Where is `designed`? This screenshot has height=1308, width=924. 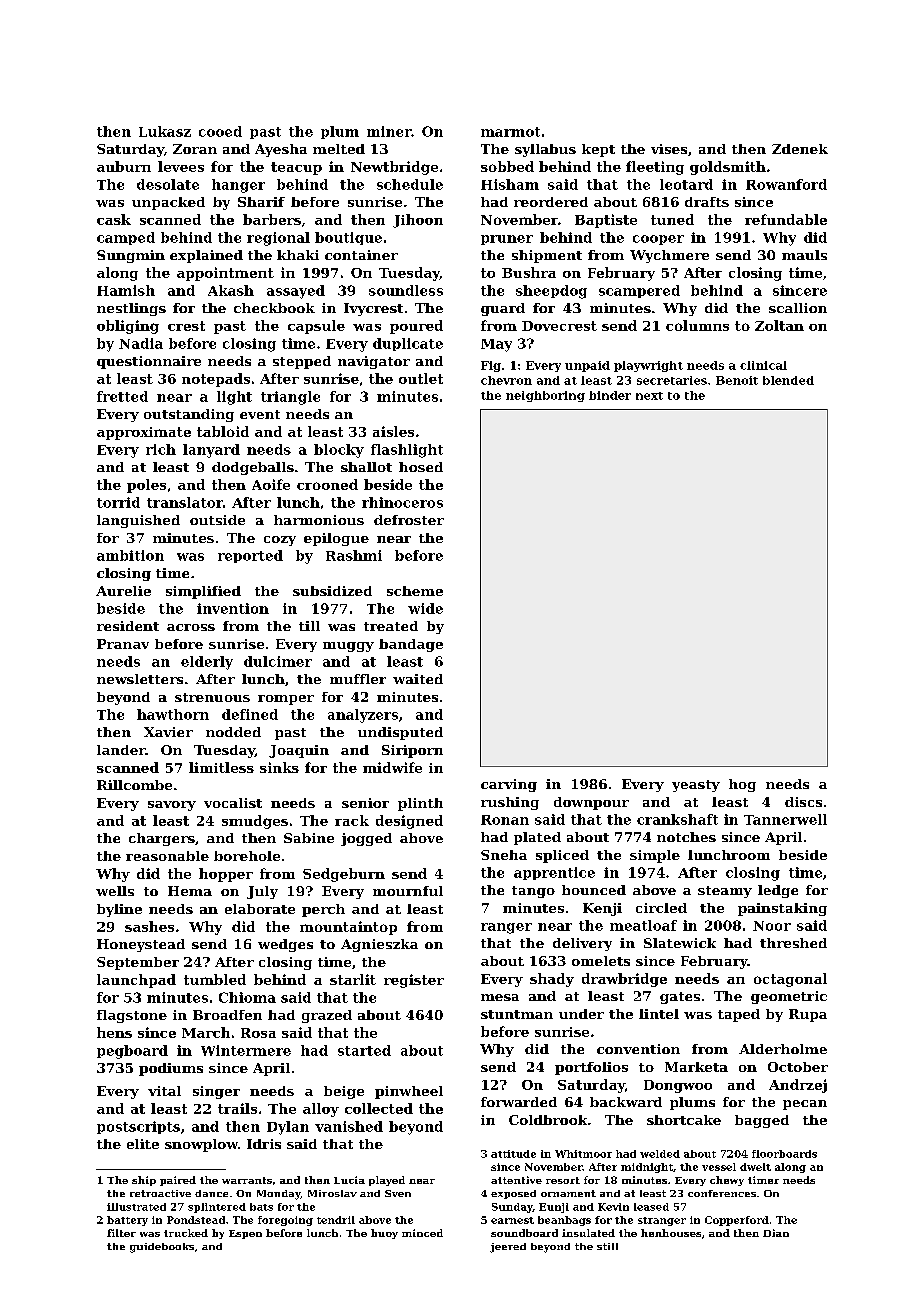
designed is located at coordinates (409, 822).
